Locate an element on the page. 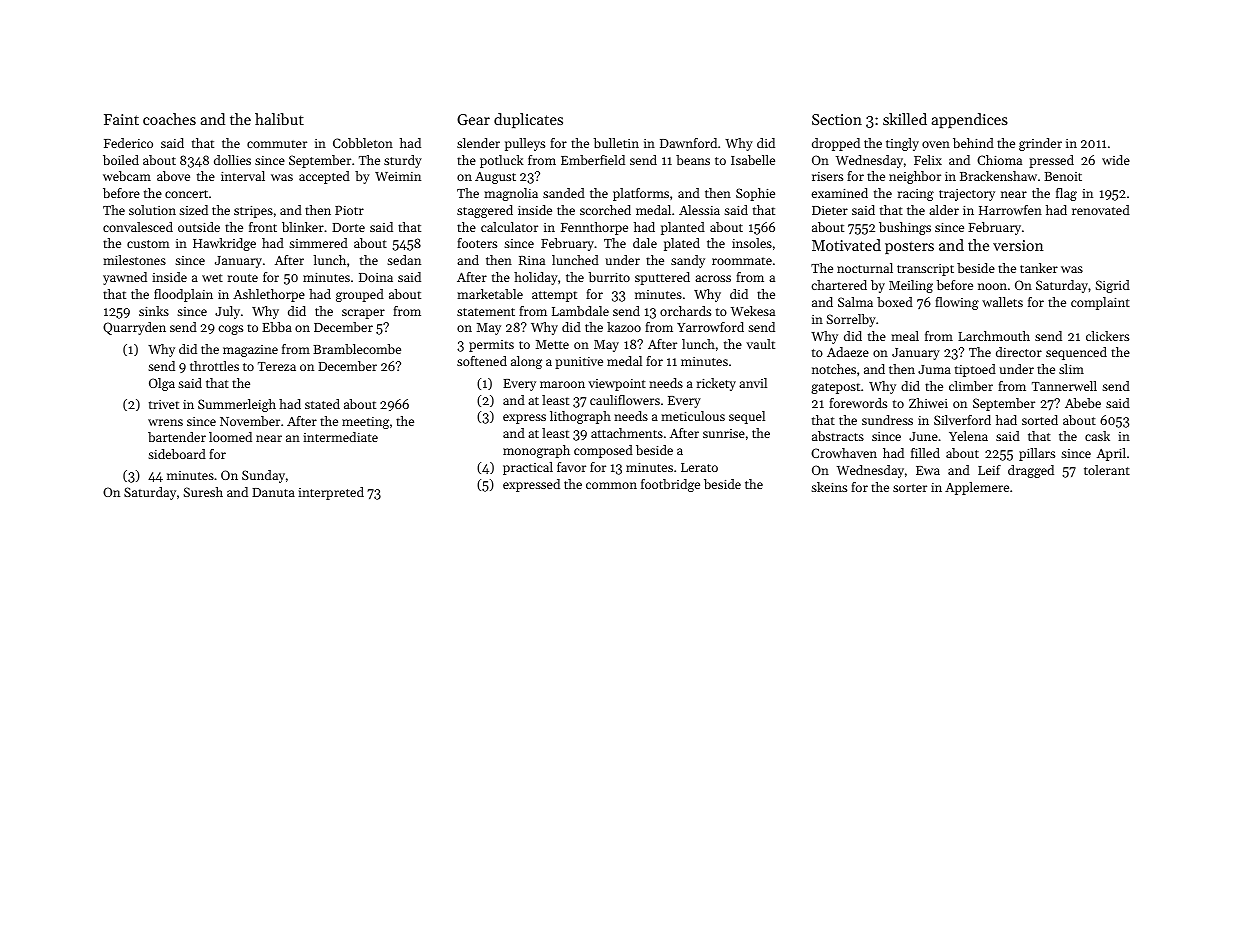 This page has height=952, width=1233. sequenced is located at coordinates (1076, 353).
